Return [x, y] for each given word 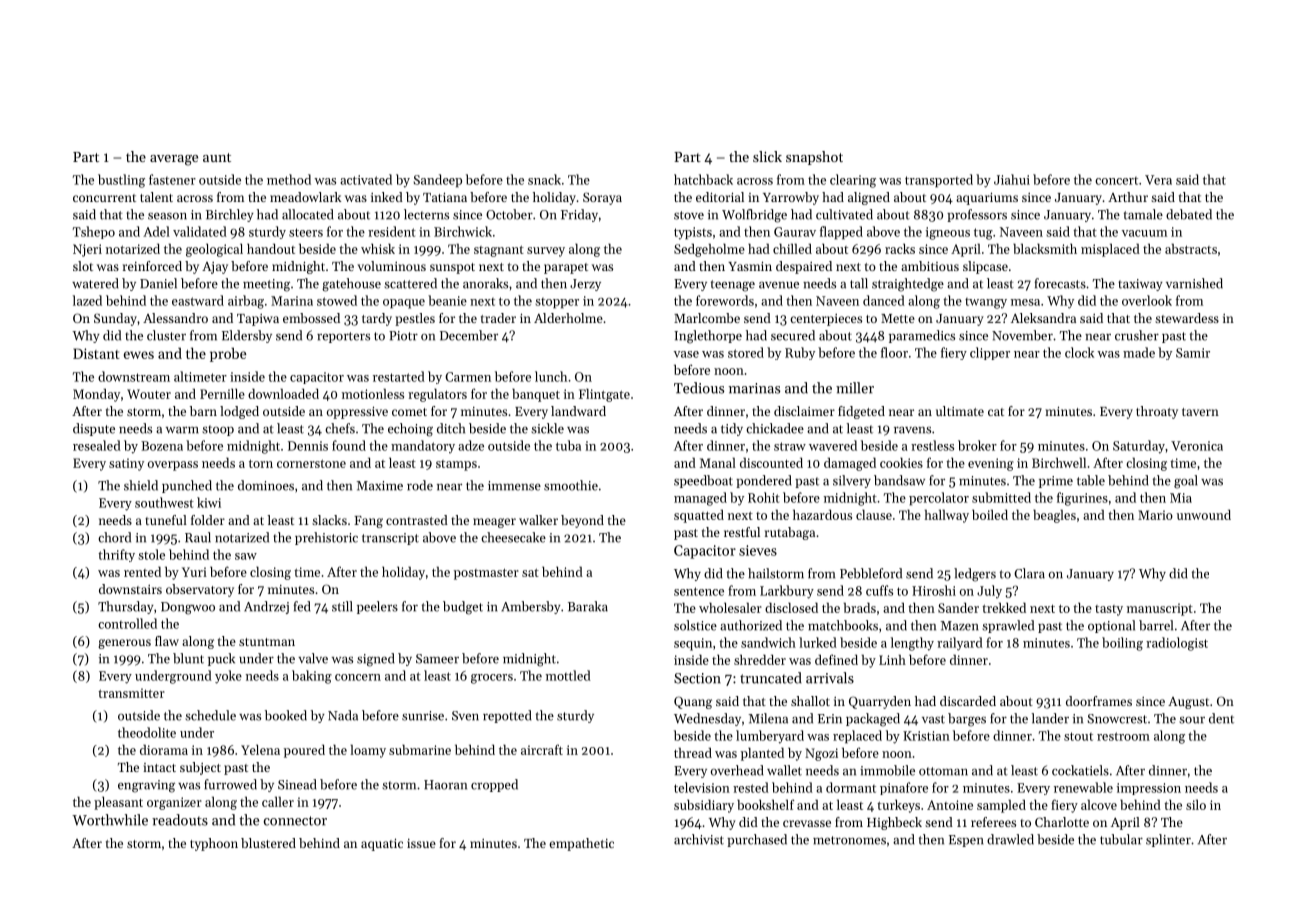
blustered [268, 843]
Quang [693, 702]
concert [1116, 181]
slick [767, 156]
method [289, 179]
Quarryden [880, 702]
